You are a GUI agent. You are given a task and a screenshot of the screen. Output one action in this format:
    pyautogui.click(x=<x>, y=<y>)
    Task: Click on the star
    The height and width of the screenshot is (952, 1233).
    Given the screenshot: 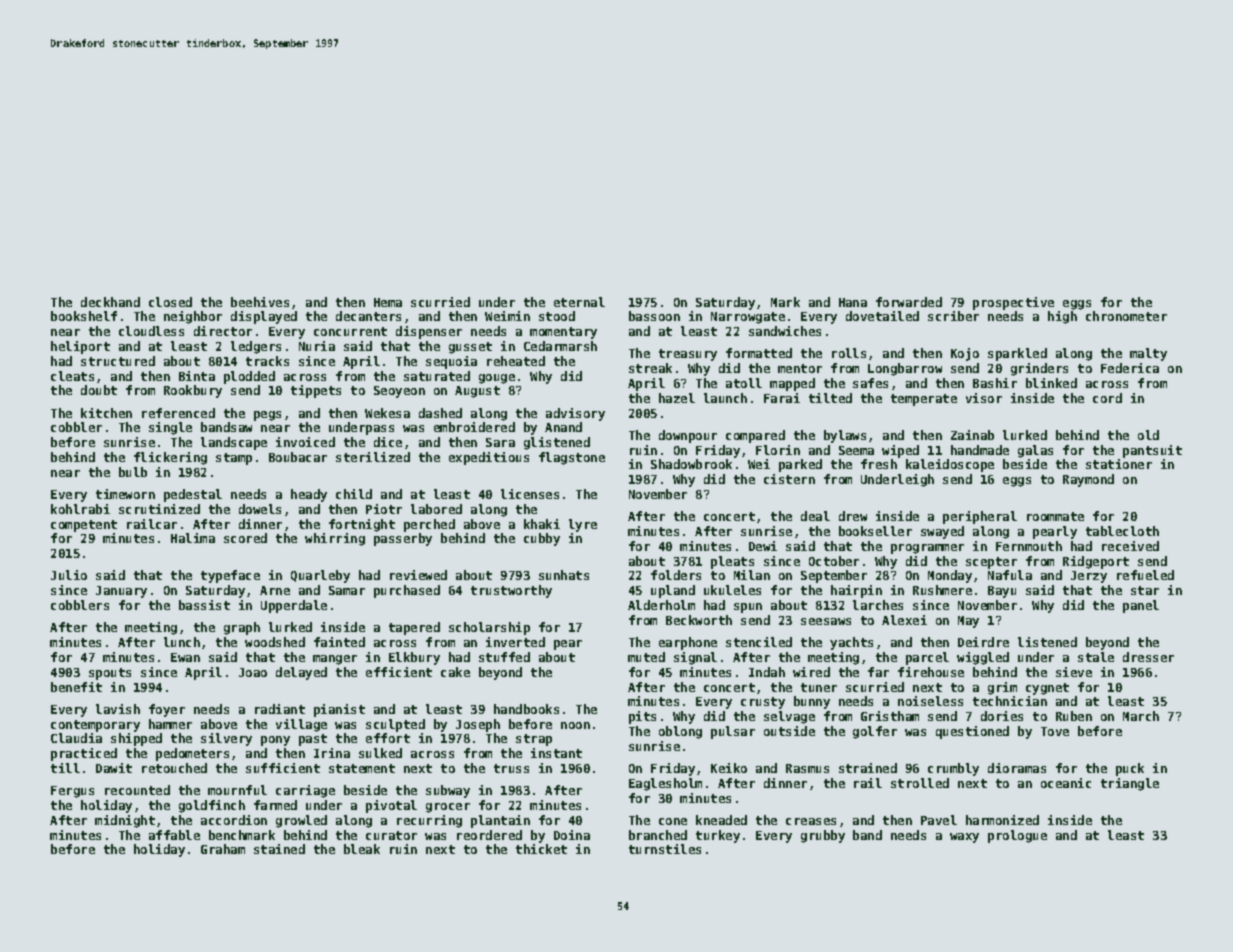 What is the action you would take?
    pyautogui.click(x=1145, y=590)
